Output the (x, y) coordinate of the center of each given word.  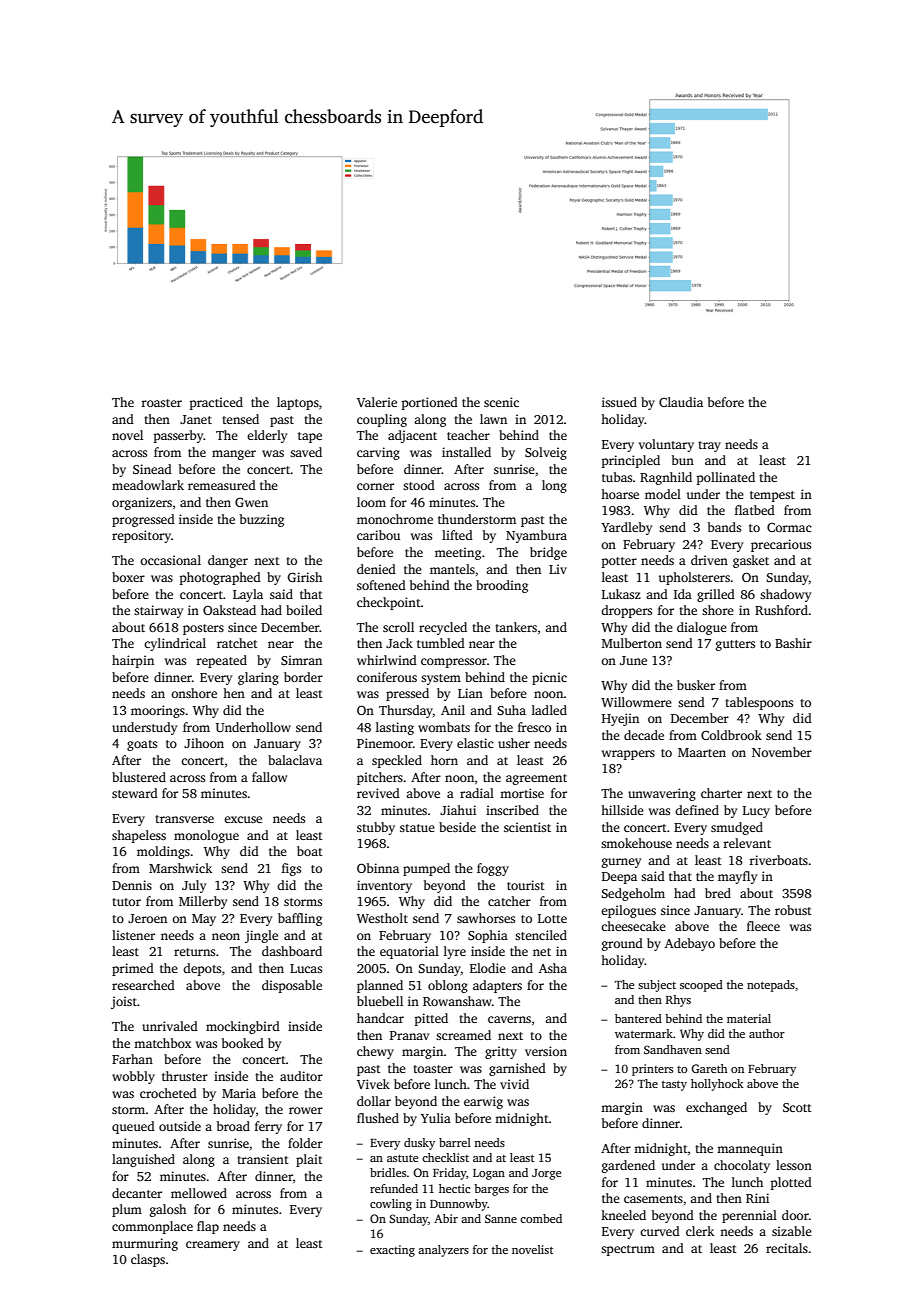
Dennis (132, 885)
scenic (501, 402)
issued (619, 402)
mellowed (199, 1193)
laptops (298, 403)
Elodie (488, 968)
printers (652, 1070)
